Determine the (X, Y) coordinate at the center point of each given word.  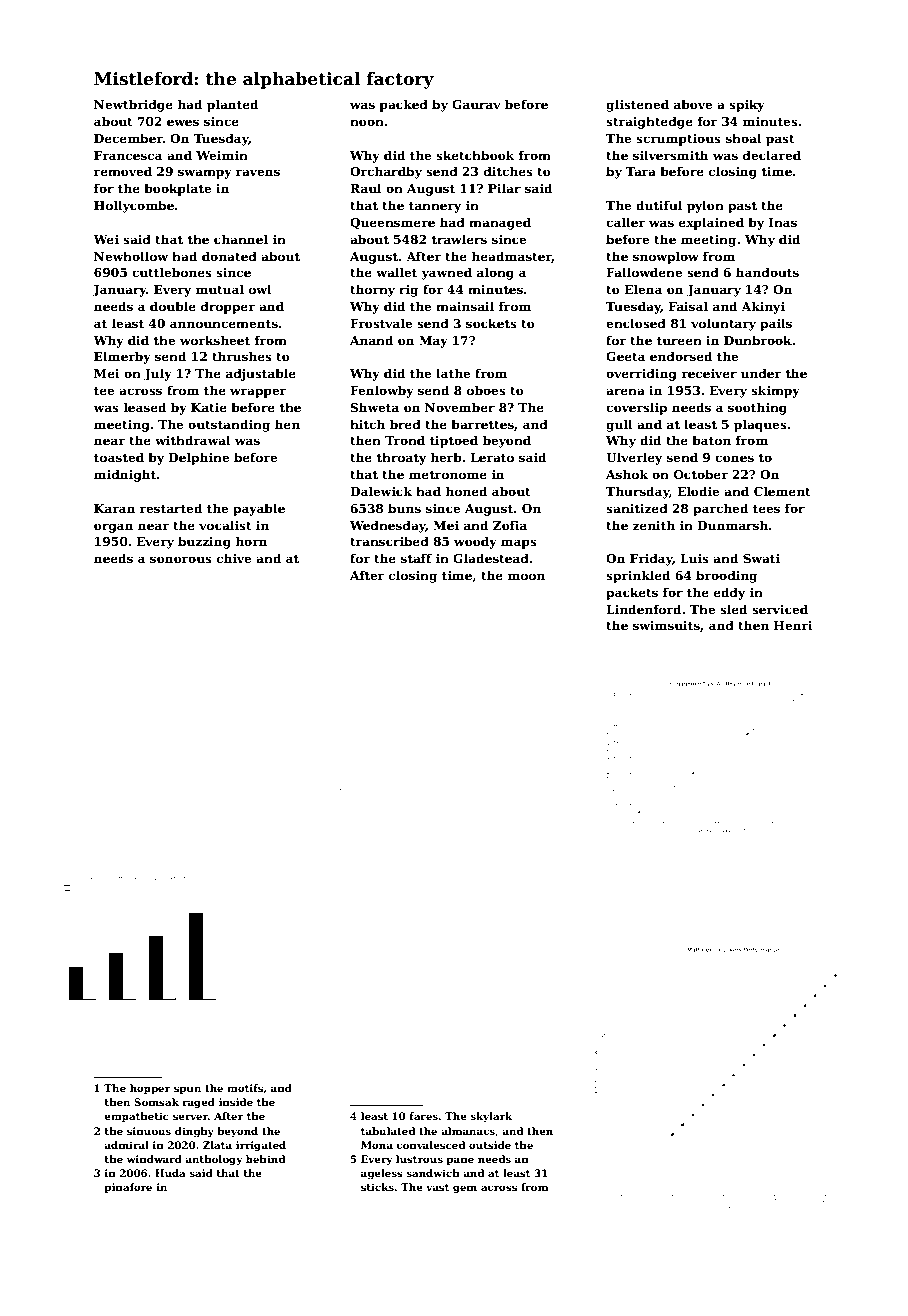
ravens (258, 172)
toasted (119, 457)
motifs (245, 1089)
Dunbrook (758, 340)
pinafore (128, 1188)
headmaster (512, 257)
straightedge (649, 122)
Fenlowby (382, 391)
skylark (491, 1117)
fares (424, 1116)
